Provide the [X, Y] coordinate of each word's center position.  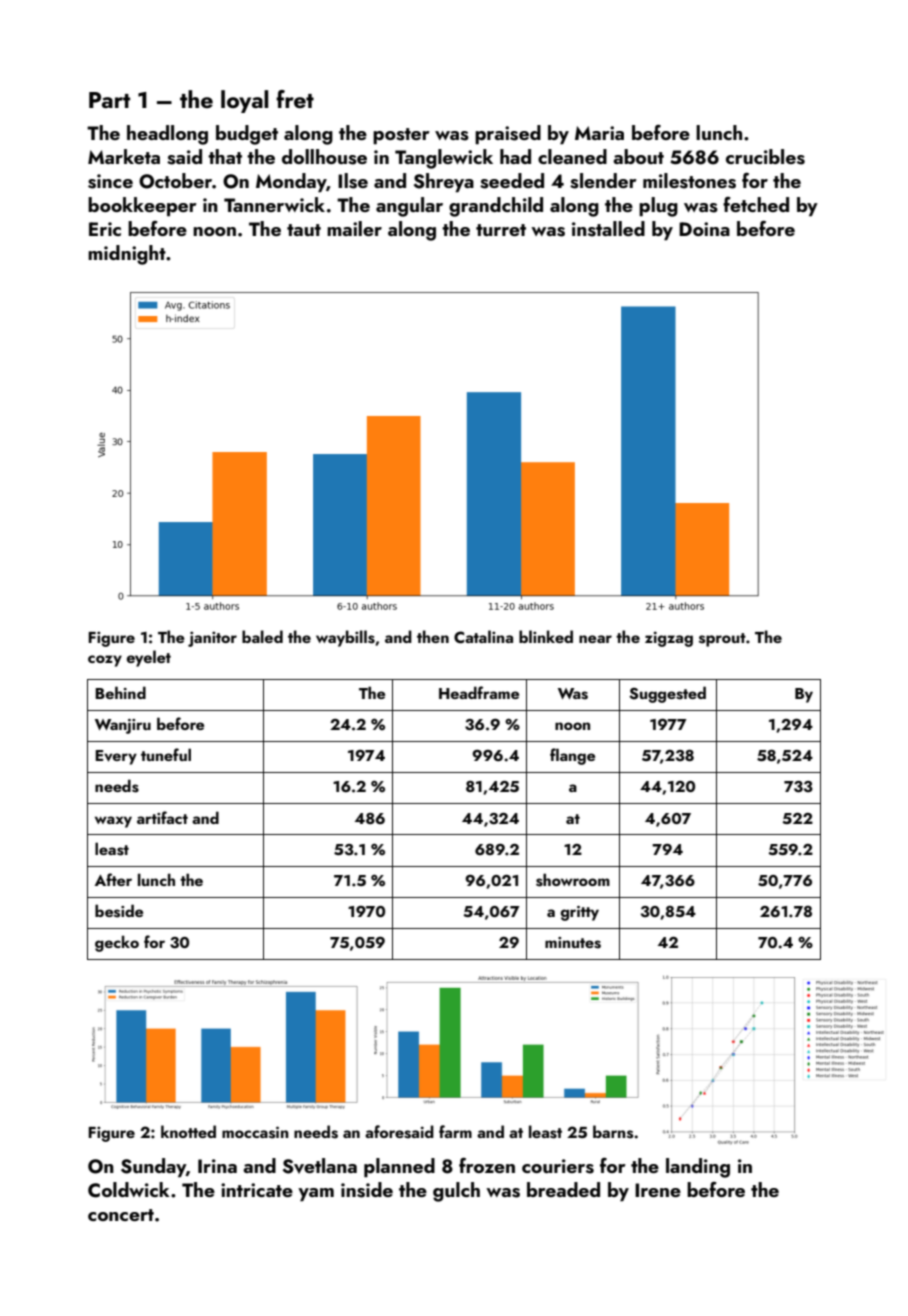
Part [109, 100]
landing [698, 1168]
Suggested [667, 694]
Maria [599, 133]
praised [508, 134]
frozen [487, 1165]
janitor [212, 639]
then [433, 636]
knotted [188, 1131]
